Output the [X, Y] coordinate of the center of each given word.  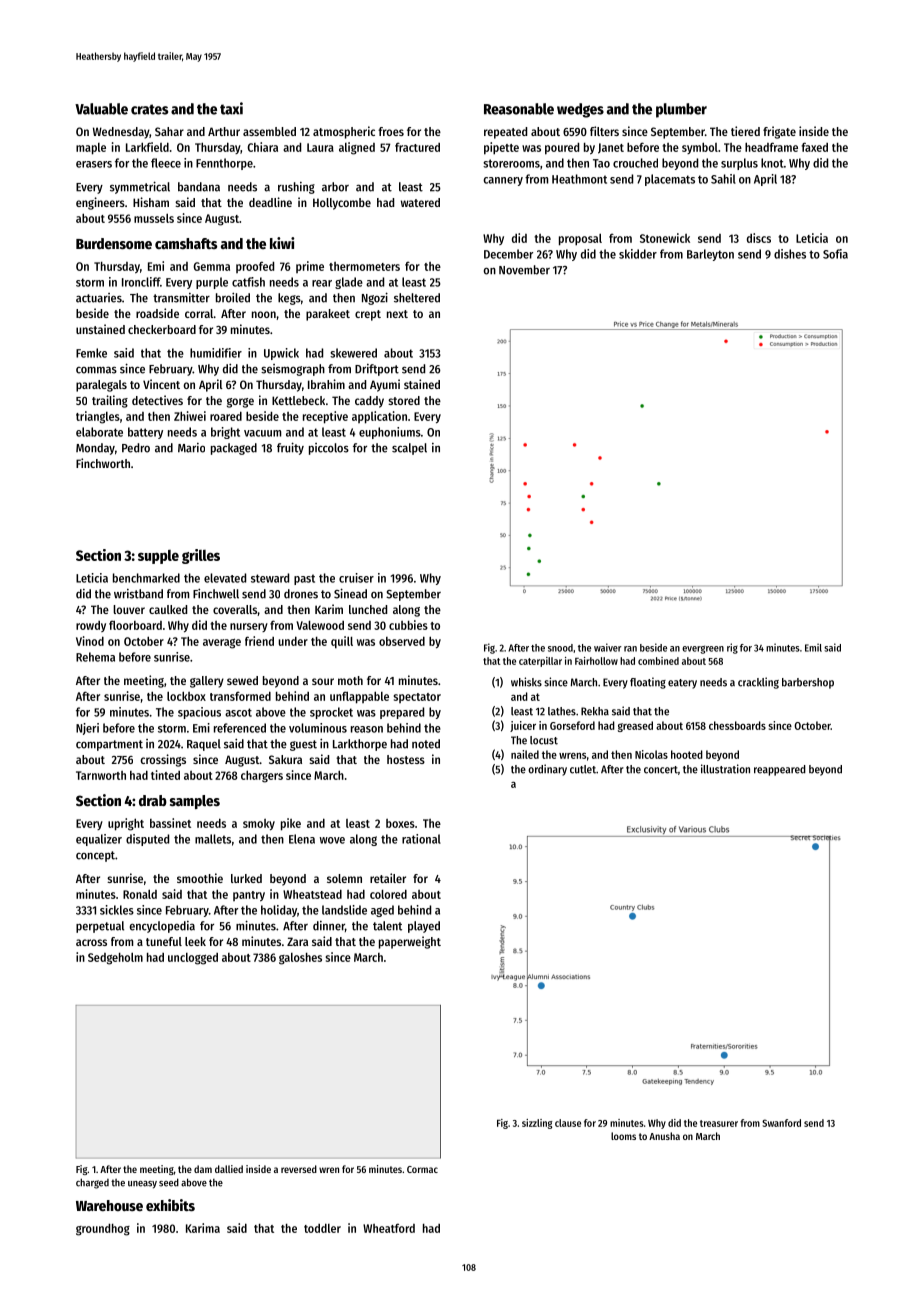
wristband [138, 594]
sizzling [537, 1124]
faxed [814, 147]
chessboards [737, 725]
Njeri [87, 729]
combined [658, 661]
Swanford [781, 1123]
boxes [400, 823]
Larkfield [147, 147]
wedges [580, 110]
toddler [322, 1228]
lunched [368, 609]
